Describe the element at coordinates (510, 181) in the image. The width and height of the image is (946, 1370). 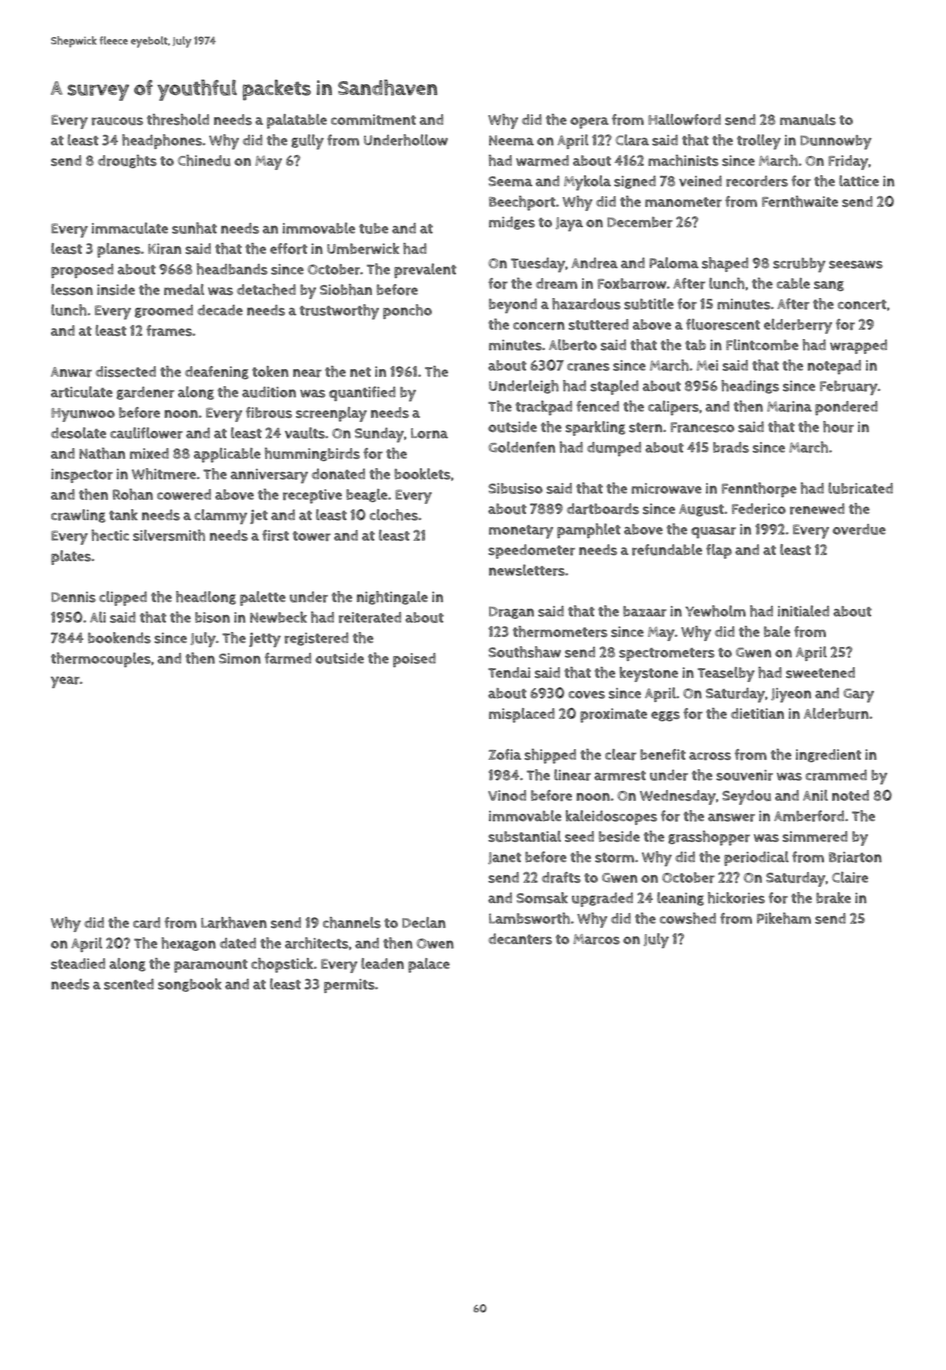
I see `Seema` at that location.
